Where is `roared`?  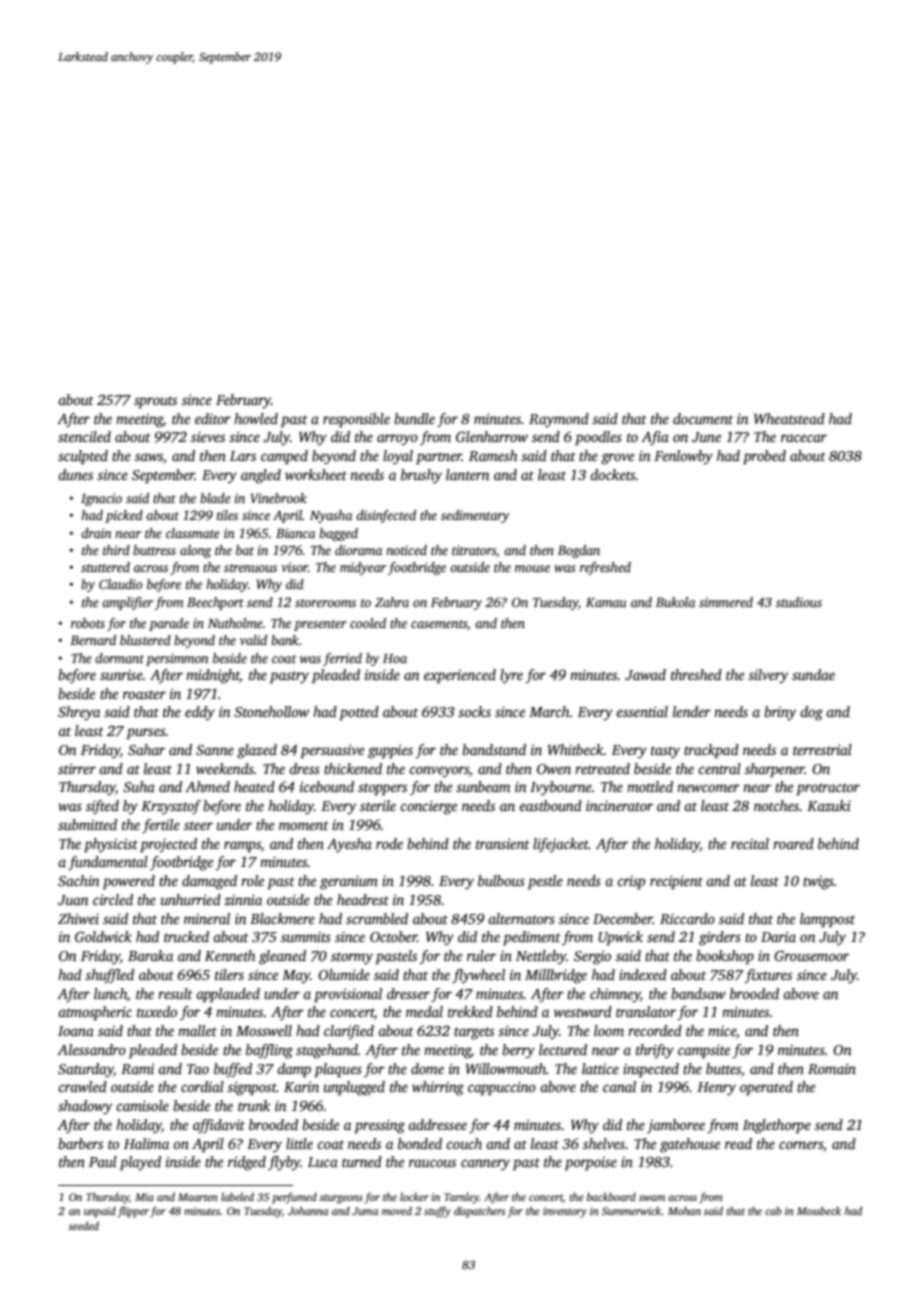 roared is located at coordinates (793, 843).
